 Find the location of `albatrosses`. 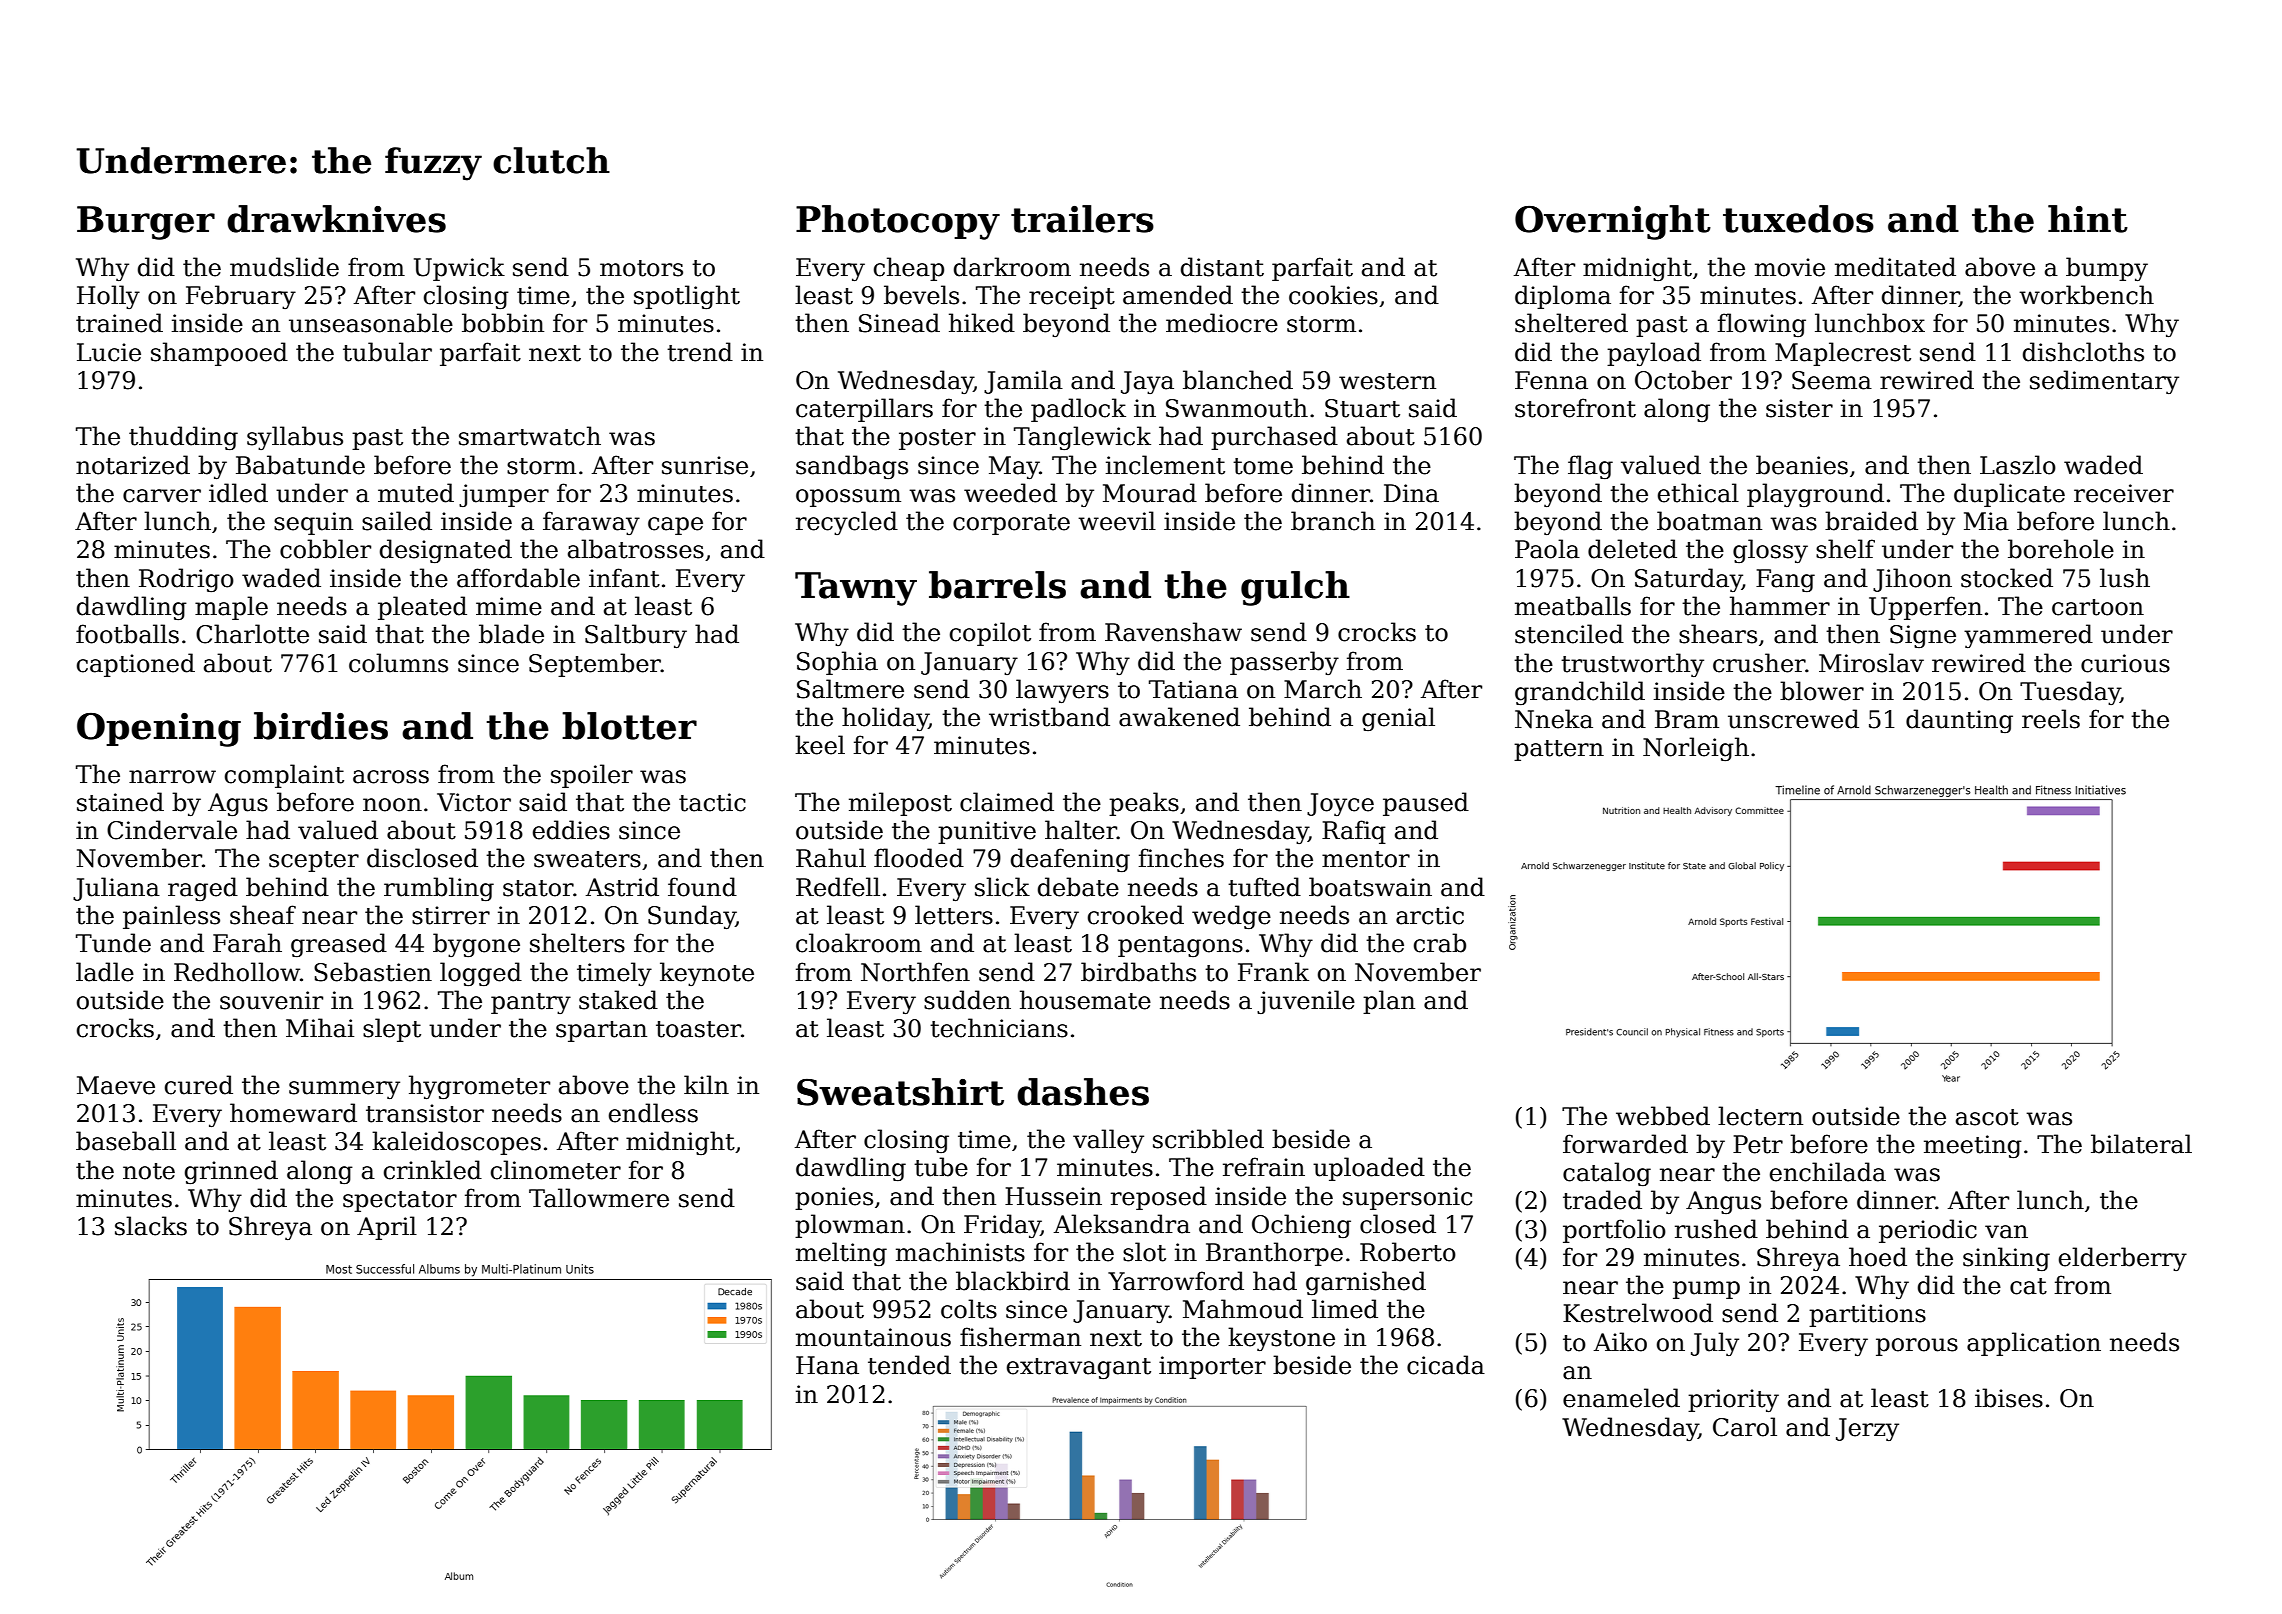

albatrosses is located at coordinates (636, 549).
